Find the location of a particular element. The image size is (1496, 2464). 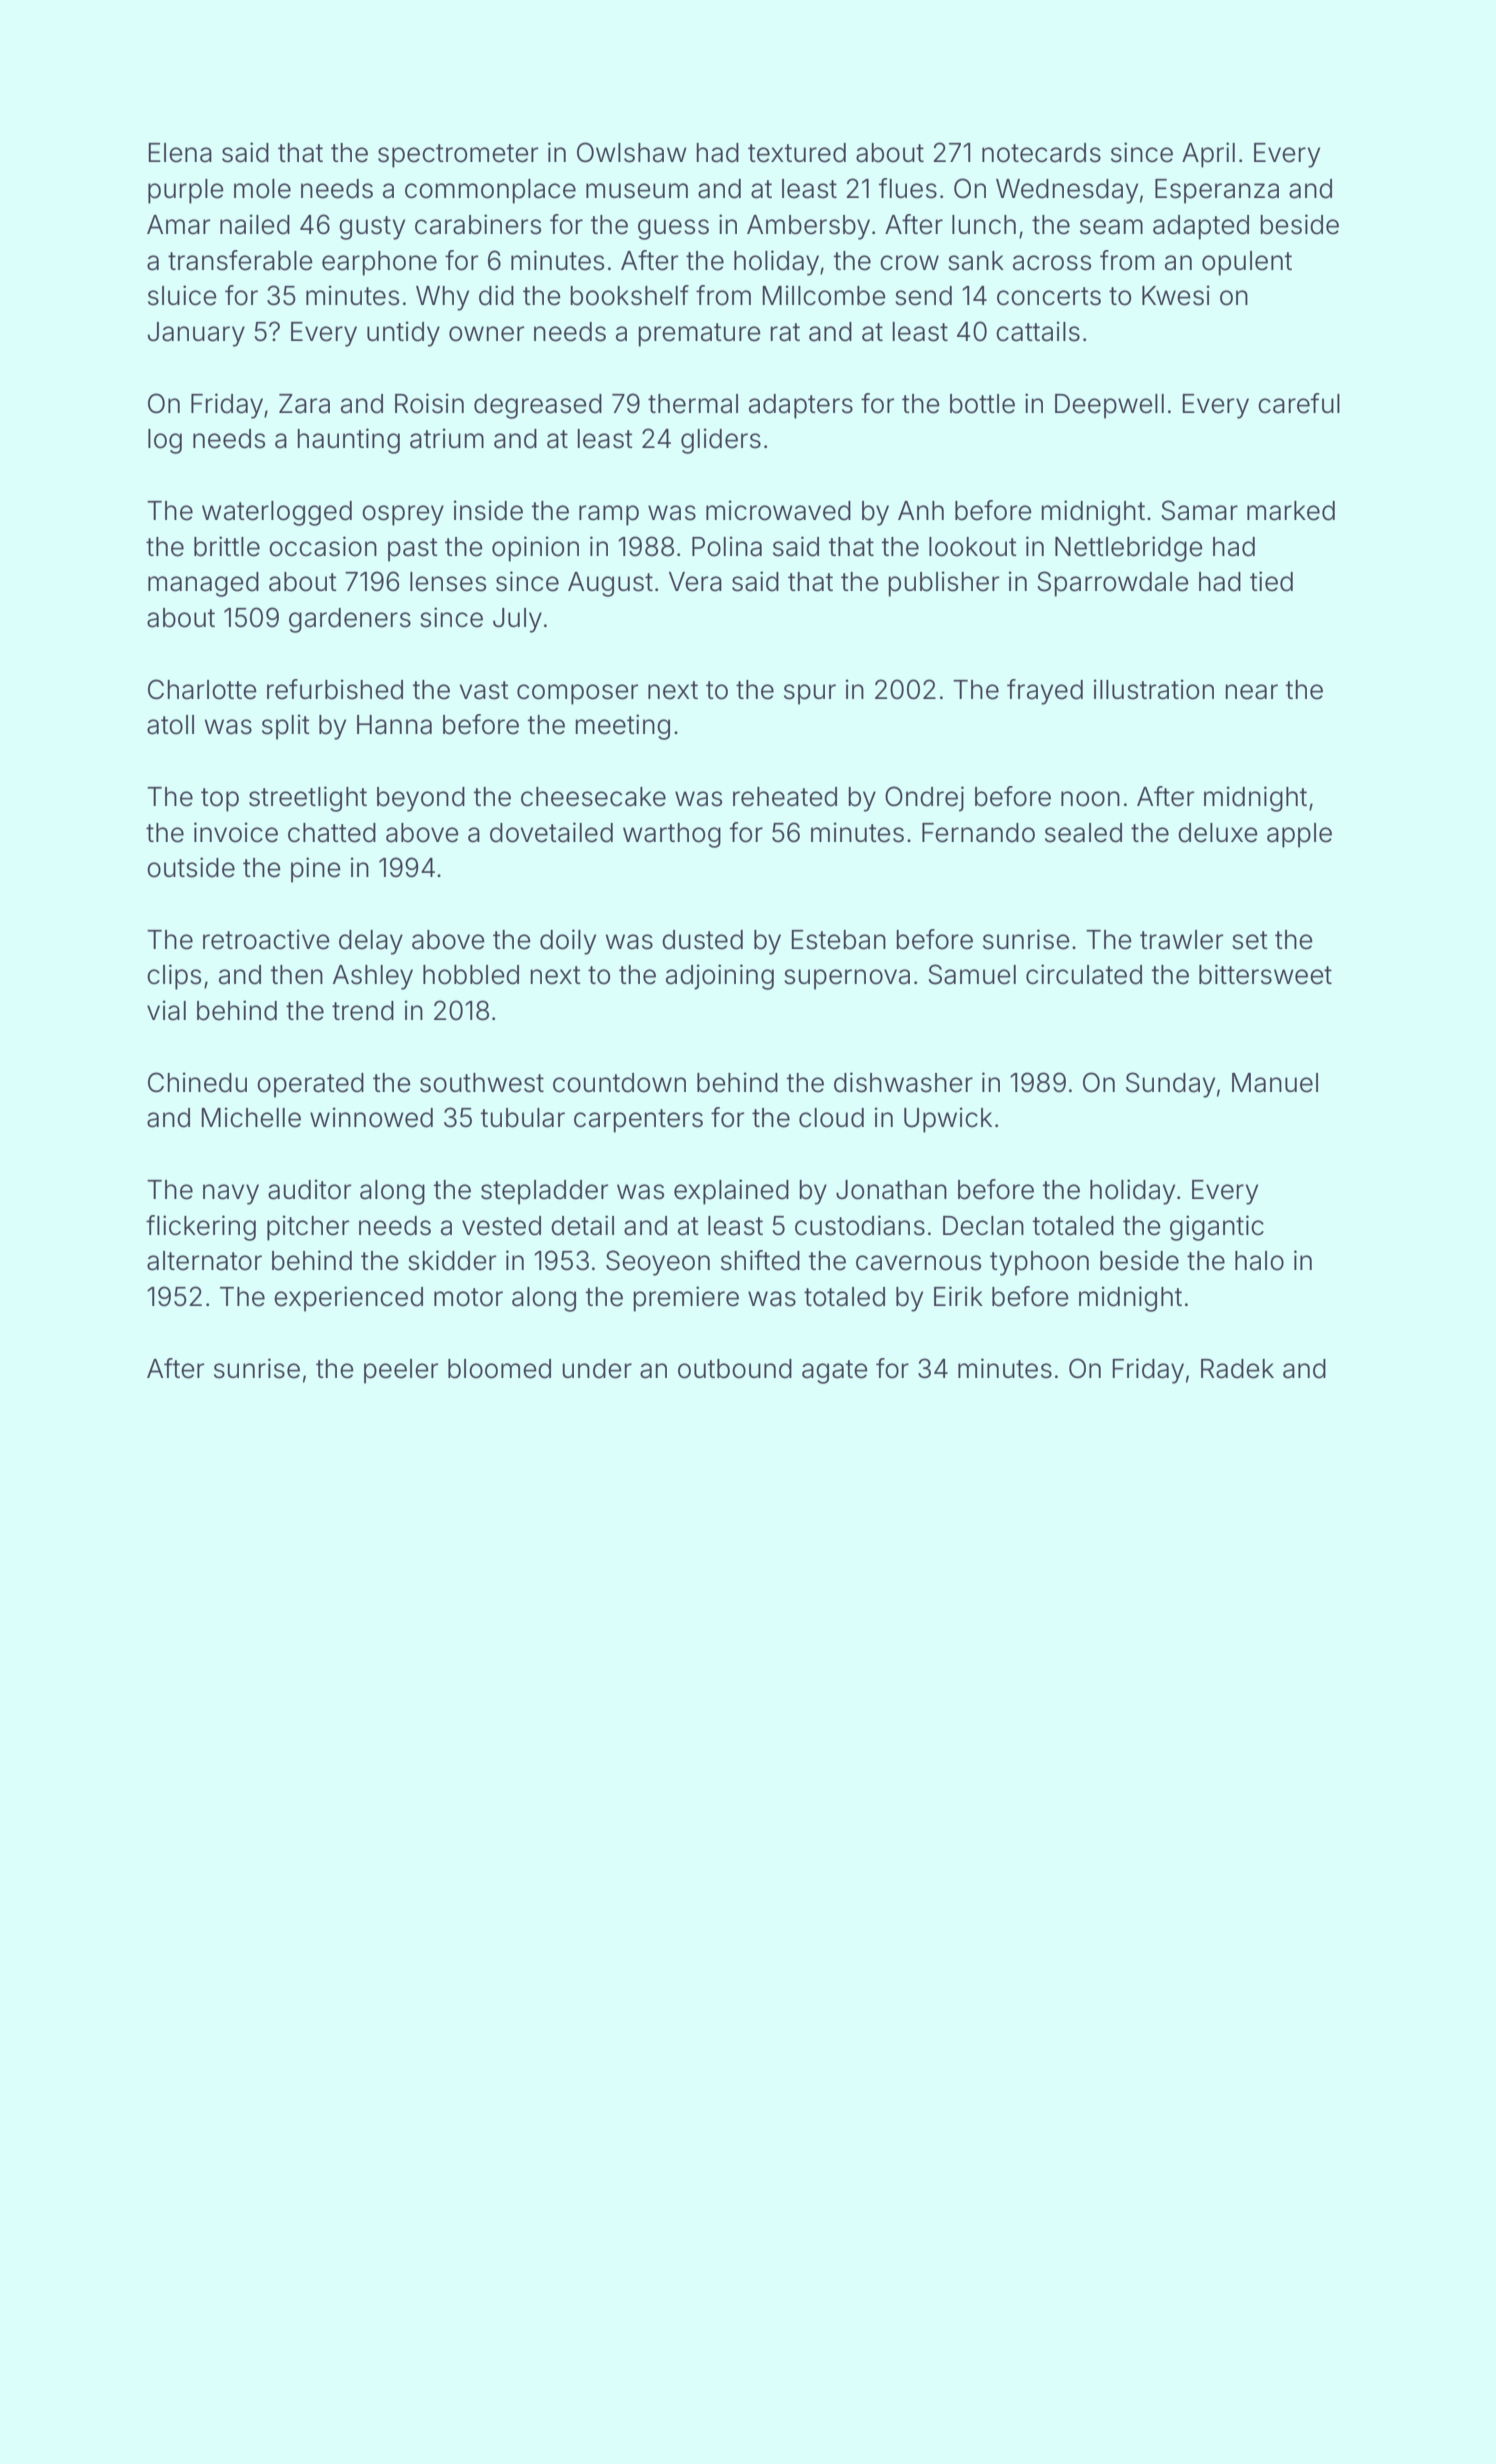

notecards is located at coordinates (1041, 153).
